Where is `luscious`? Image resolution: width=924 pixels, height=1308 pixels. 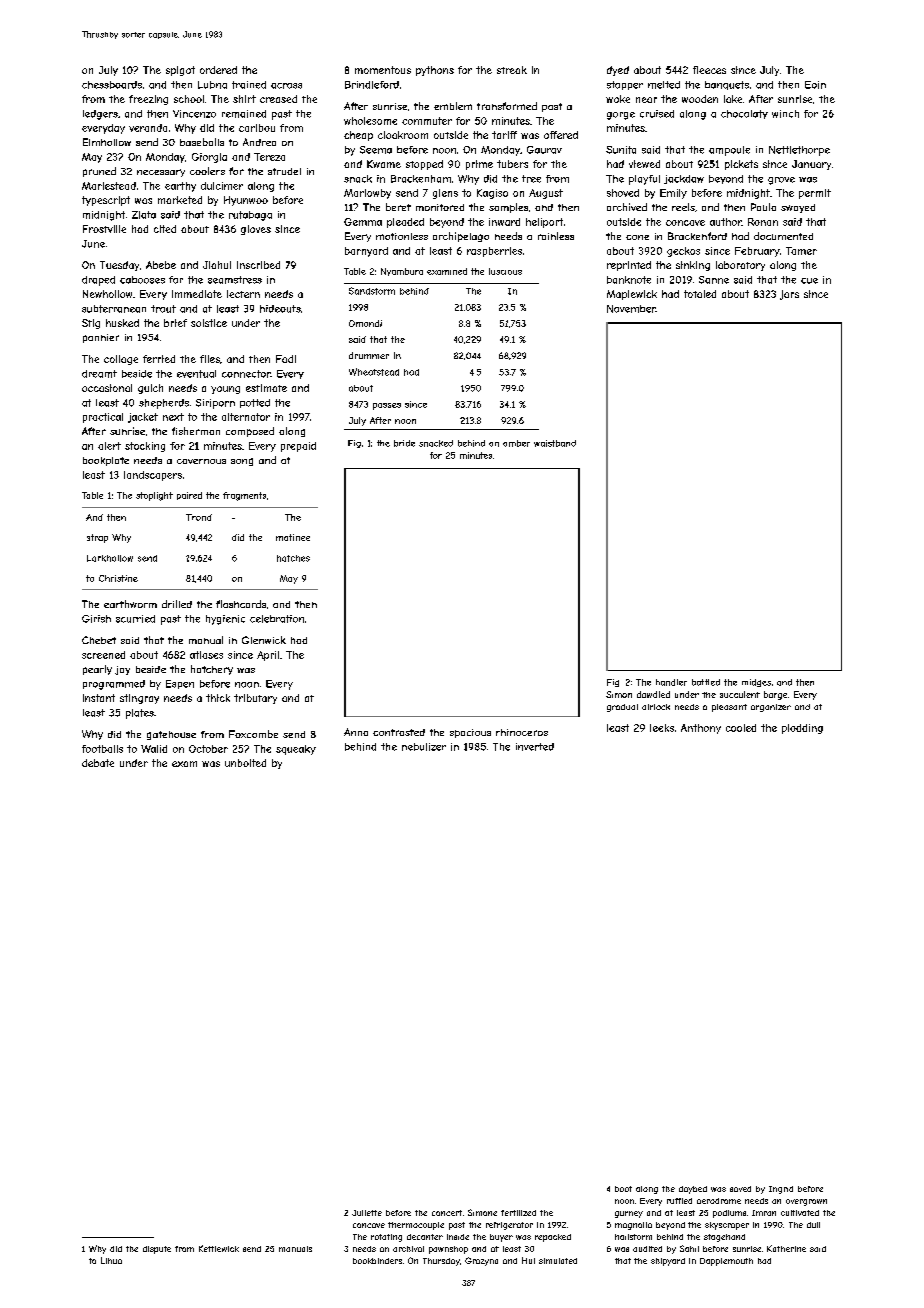
luscious is located at coordinates (505, 271).
